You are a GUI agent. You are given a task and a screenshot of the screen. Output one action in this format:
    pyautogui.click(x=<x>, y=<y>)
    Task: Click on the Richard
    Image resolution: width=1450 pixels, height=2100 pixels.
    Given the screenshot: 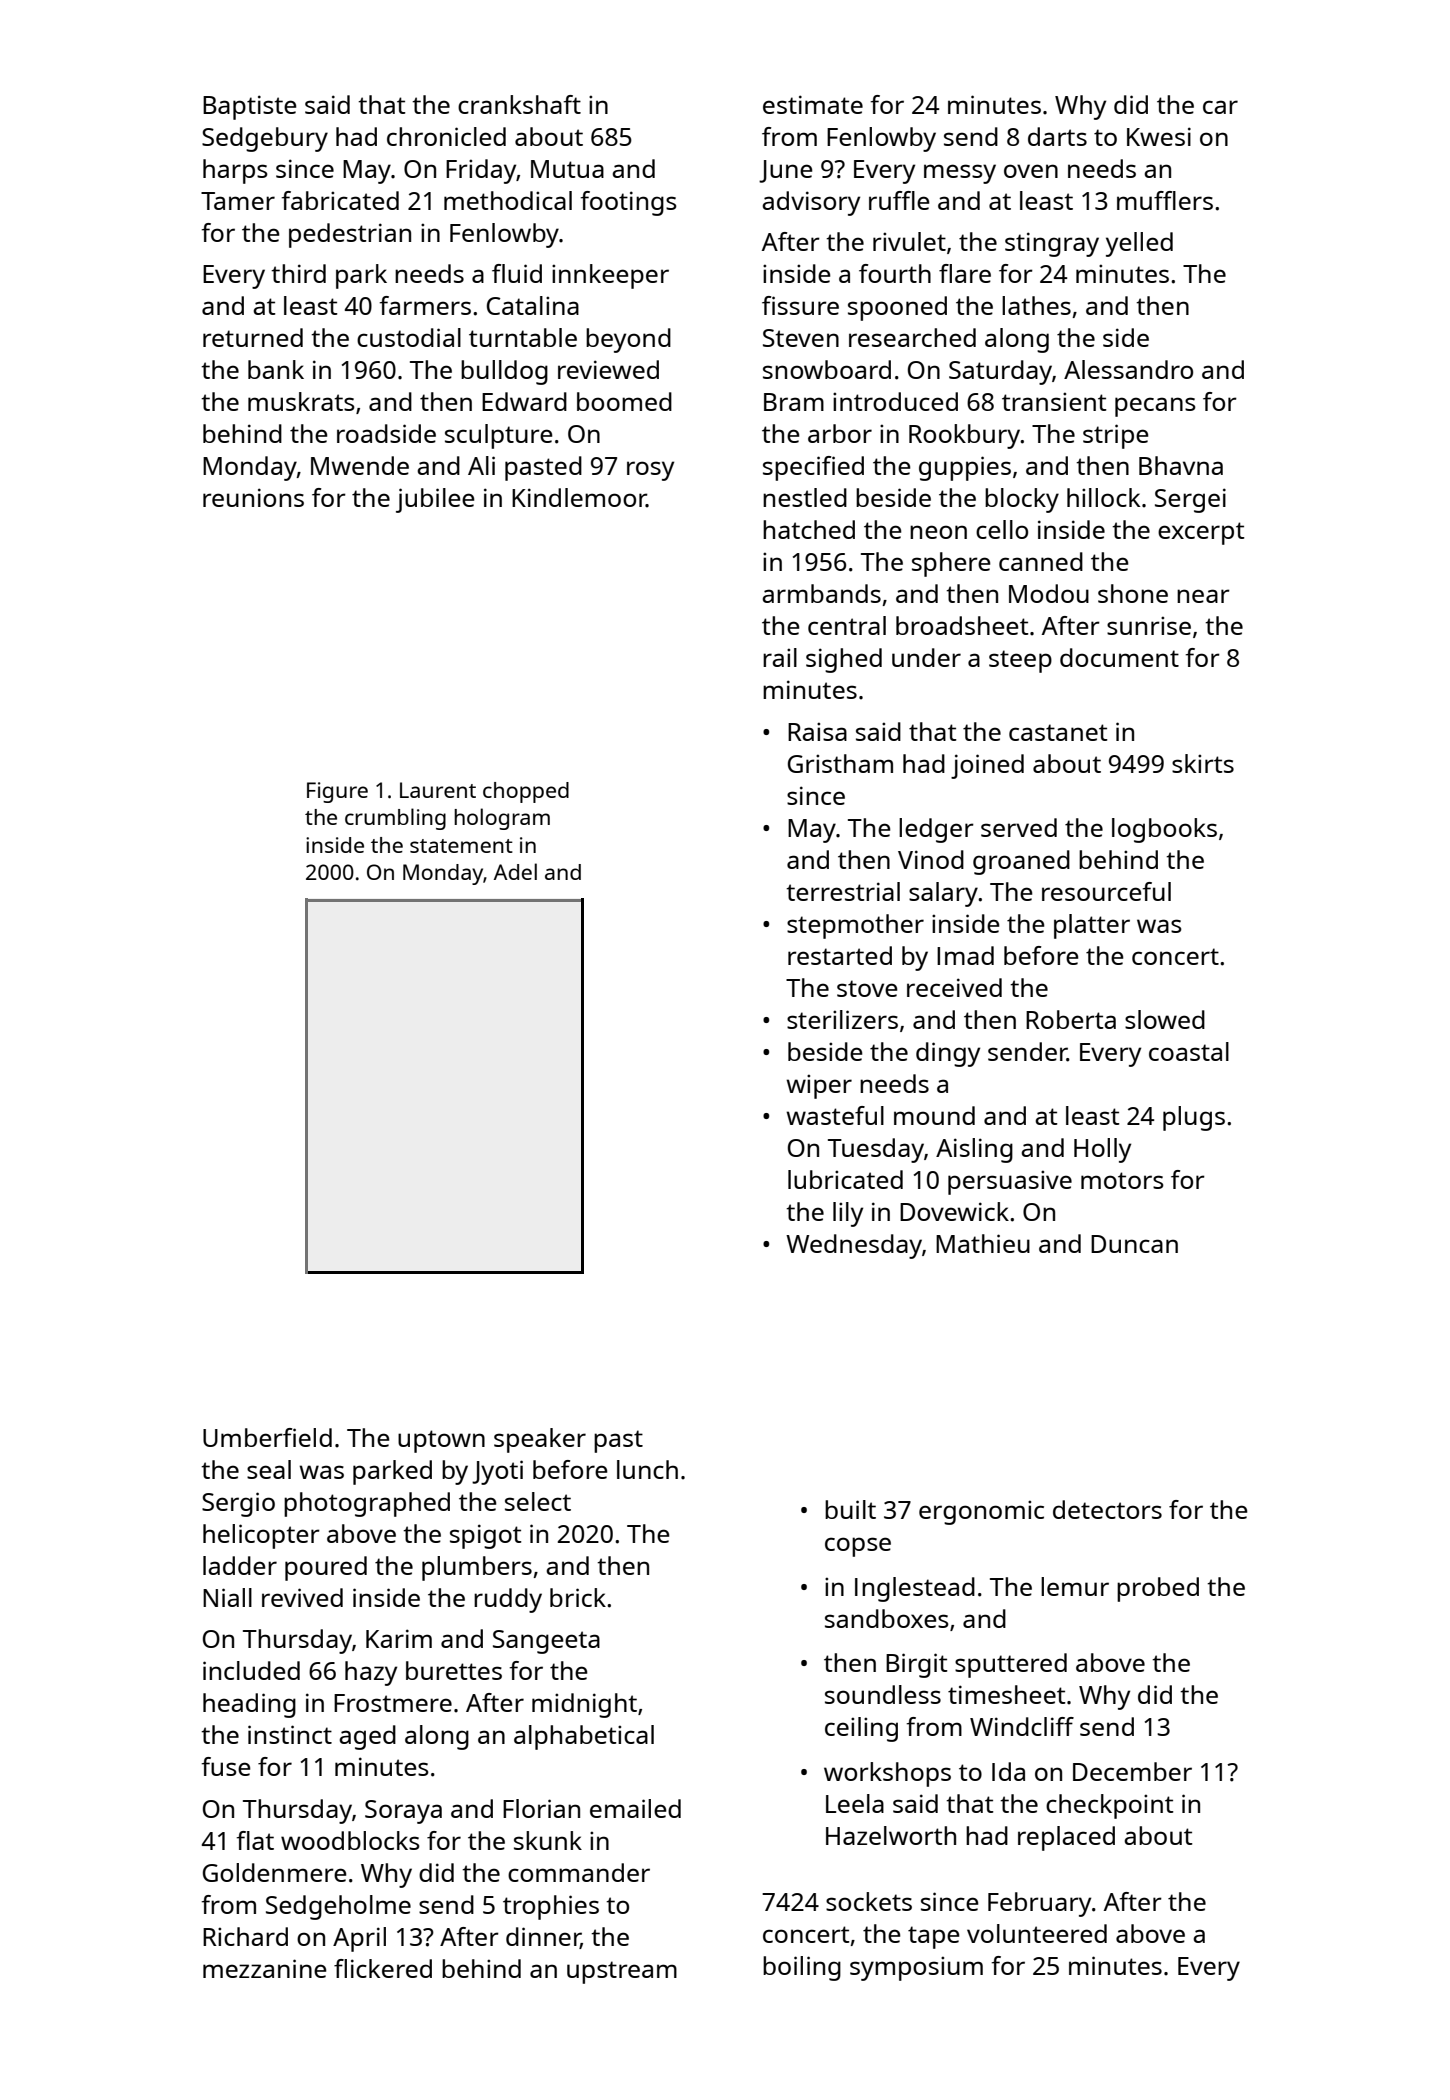 What is the action you would take?
    pyautogui.click(x=245, y=1936)
